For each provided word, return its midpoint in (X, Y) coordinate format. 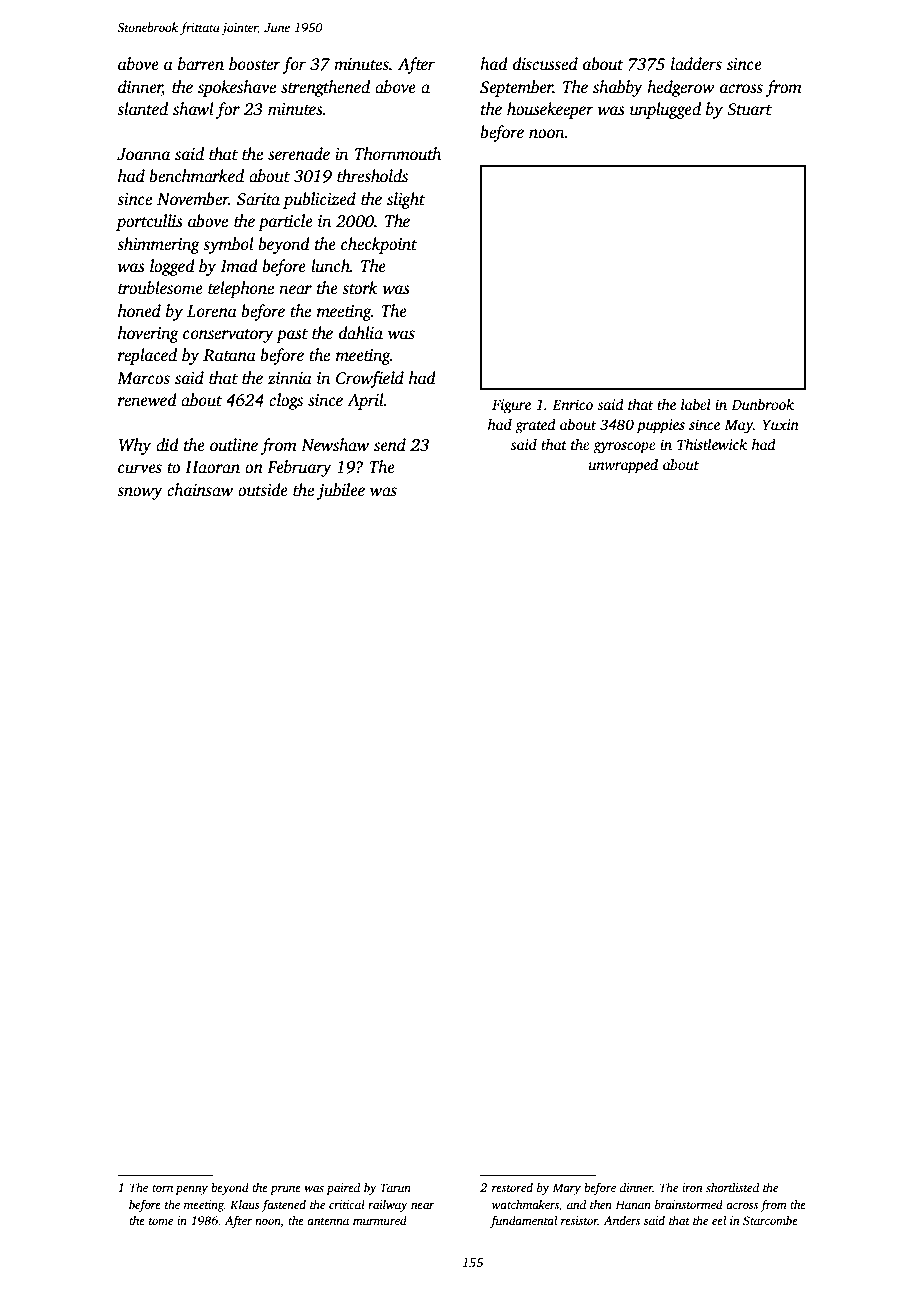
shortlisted (732, 1187)
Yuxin (780, 424)
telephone (241, 289)
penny (191, 1190)
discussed (545, 64)
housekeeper (550, 110)
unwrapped (623, 466)
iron (692, 1187)
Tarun (395, 1187)
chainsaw (200, 490)
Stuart (749, 109)
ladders (696, 64)
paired (343, 1189)
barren (201, 63)
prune (285, 1190)
